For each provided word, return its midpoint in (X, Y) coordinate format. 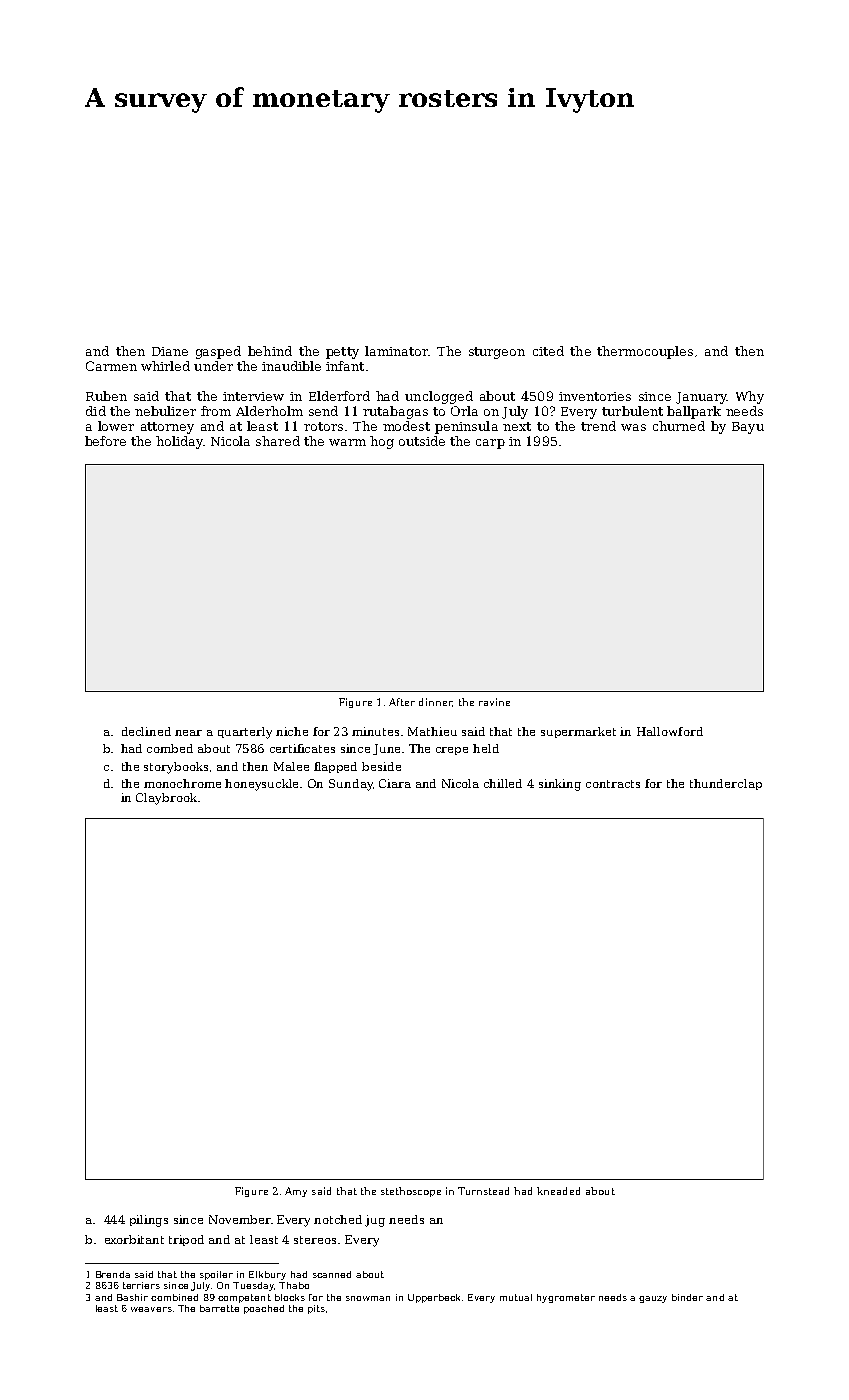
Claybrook (166, 799)
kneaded (558, 1191)
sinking (560, 785)
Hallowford (670, 731)
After (402, 702)
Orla (464, 411)
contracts (613, 784)
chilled (503, 783)
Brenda (113, 1274)
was (633, 427)
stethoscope (411, 1192)
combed (170, 748)
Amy (296, 1192)
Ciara (395, 783)
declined (146, 731)
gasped (218, 352)
